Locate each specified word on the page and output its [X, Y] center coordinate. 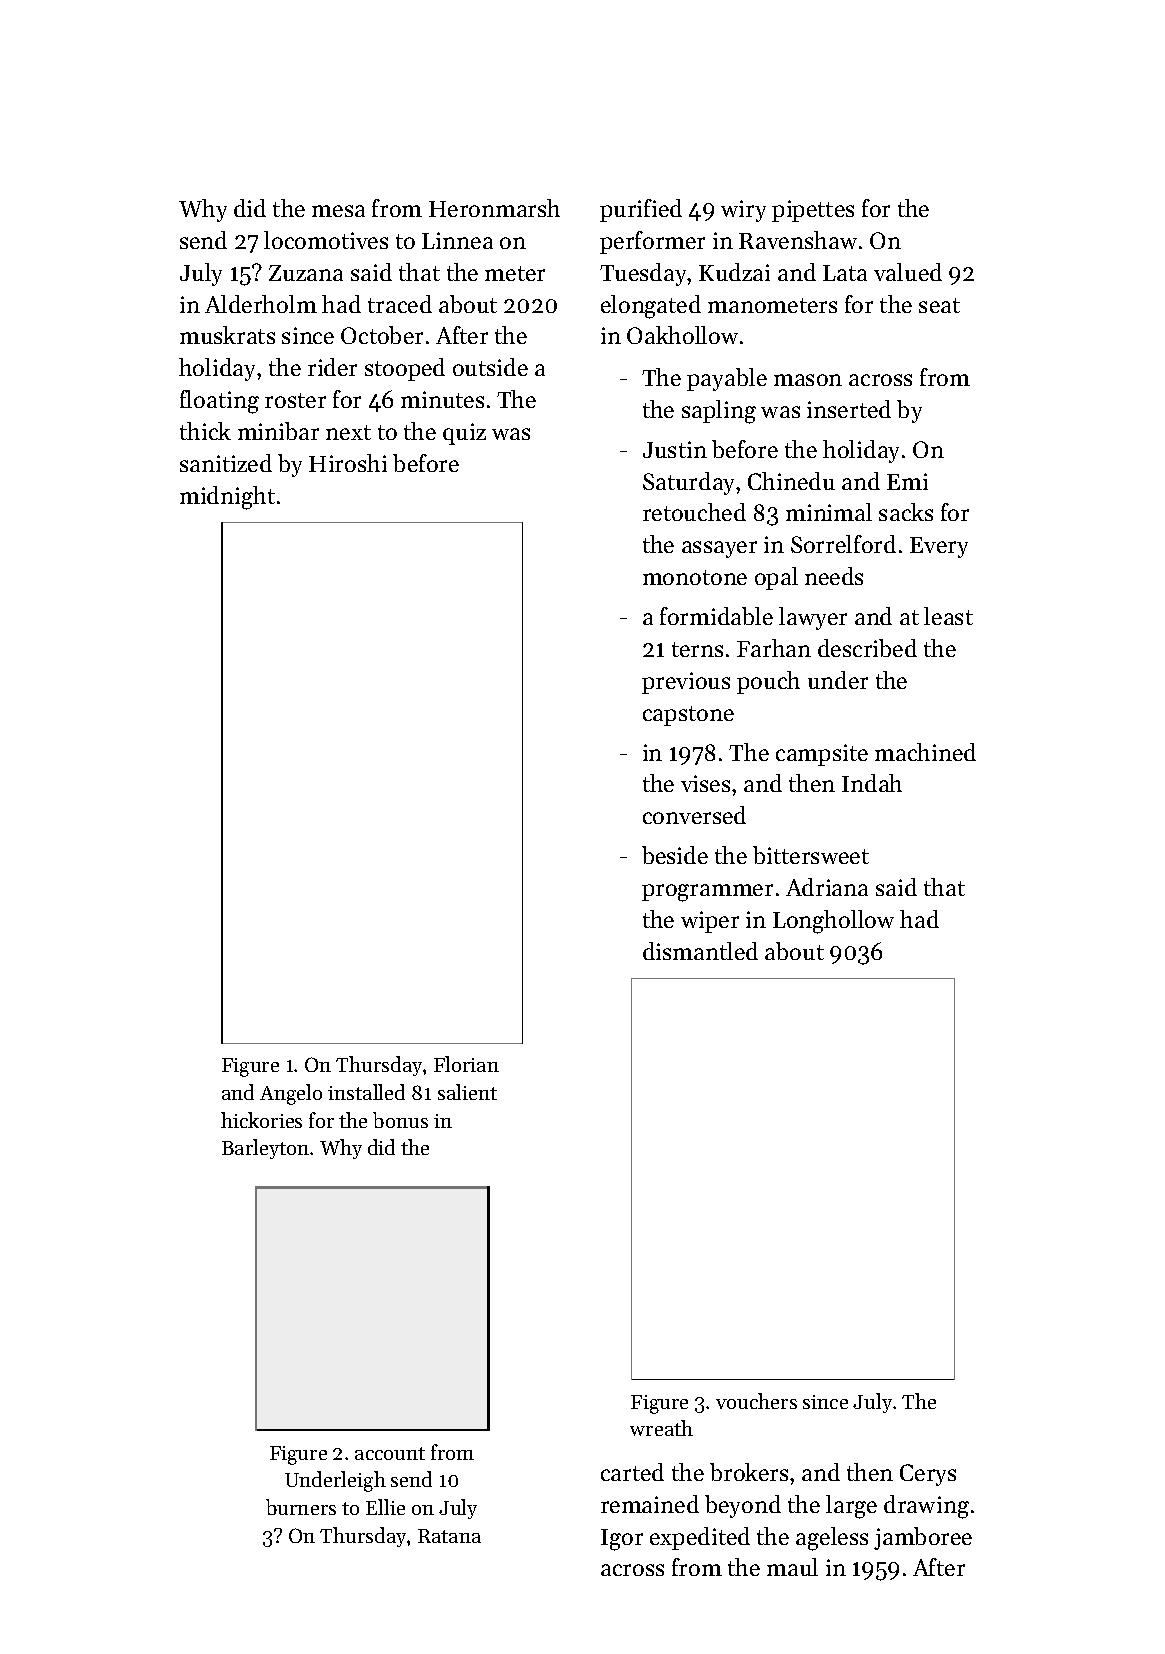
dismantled [700, 951]
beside [675, 855]
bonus [400, 1120]
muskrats [227, 335]
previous [686, 683]
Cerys [928, 1475]
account [390, 1453]
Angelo [291, 1094]
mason [808, 380]
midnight [227, 498]
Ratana [449, 1536]
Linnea [457, 240]
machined [925, 752]
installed [366, 1092]
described [867, 648]
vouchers [756, 1401]
